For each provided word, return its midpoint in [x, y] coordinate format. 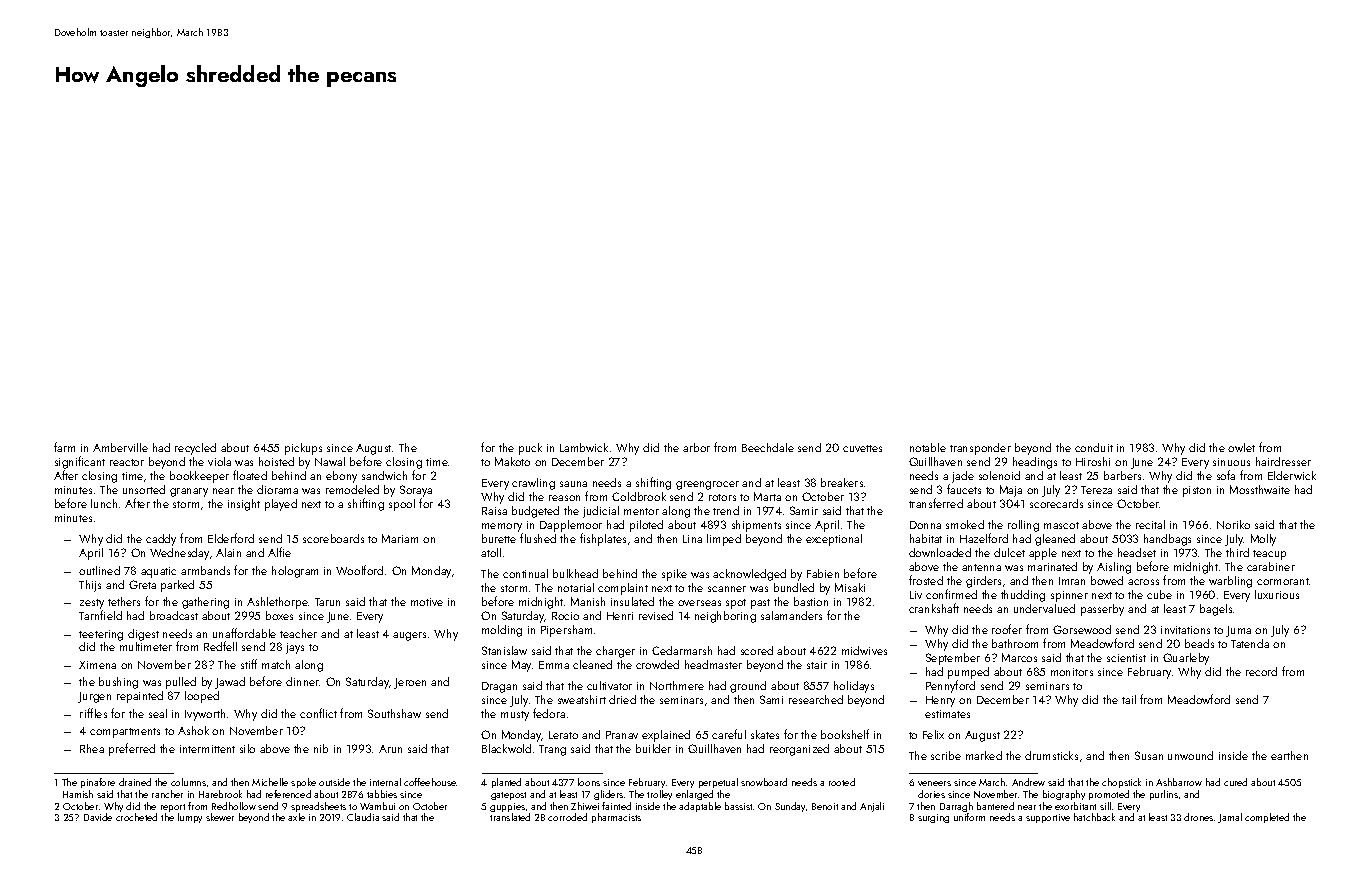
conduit [1094, 447]
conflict [318, 713]
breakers [842, 482]
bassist [738, 806]
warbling [1230, 582]
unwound [1190, 755]
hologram [295, 572]
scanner [727, 589]
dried [622, 699]
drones [1198, 817]
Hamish [78, 794]
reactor [127, 462]
